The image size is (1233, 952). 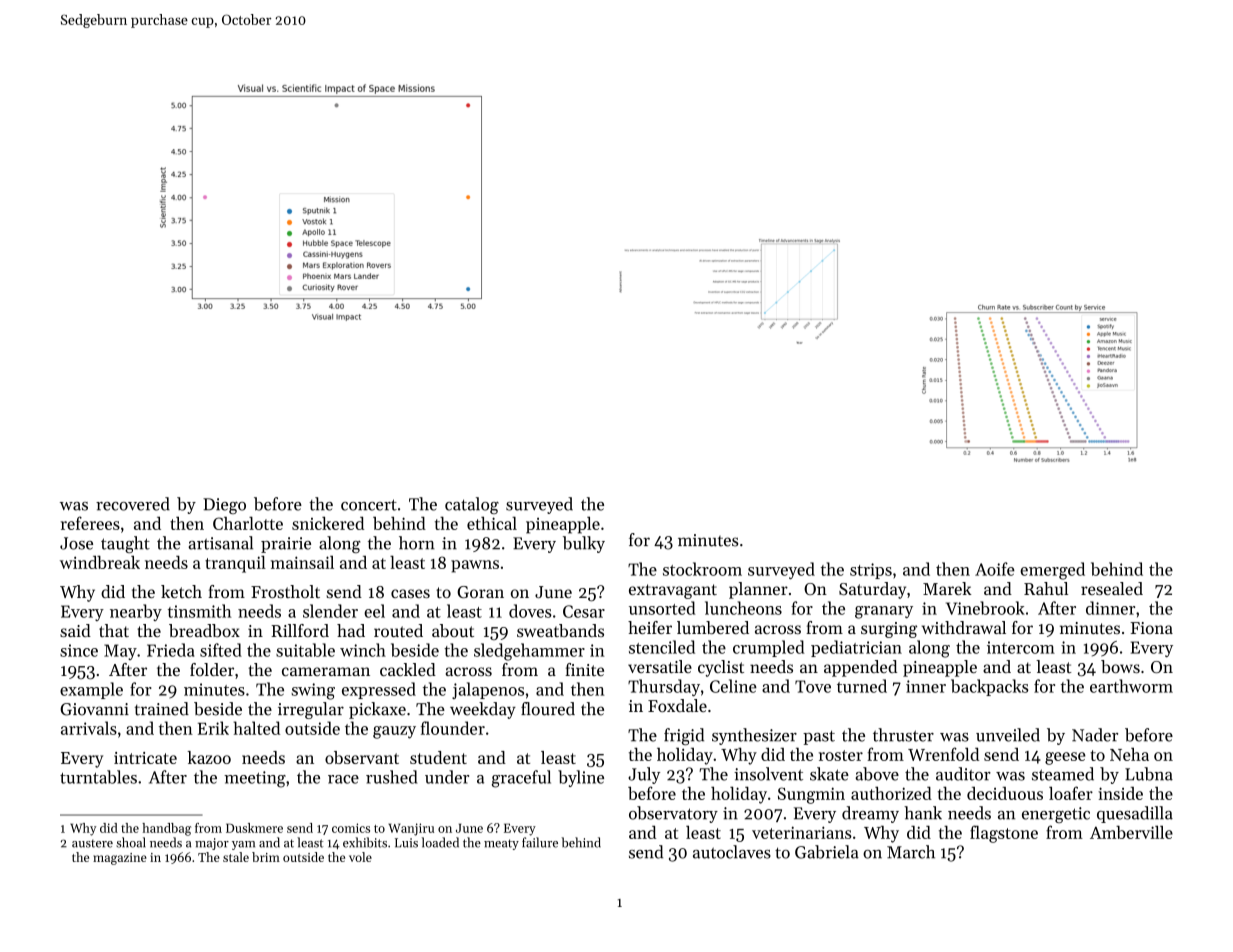 What do you see at coordinates (224, 506) in the screenshot?
I see `Diego` at bounding box center [224, 506].
